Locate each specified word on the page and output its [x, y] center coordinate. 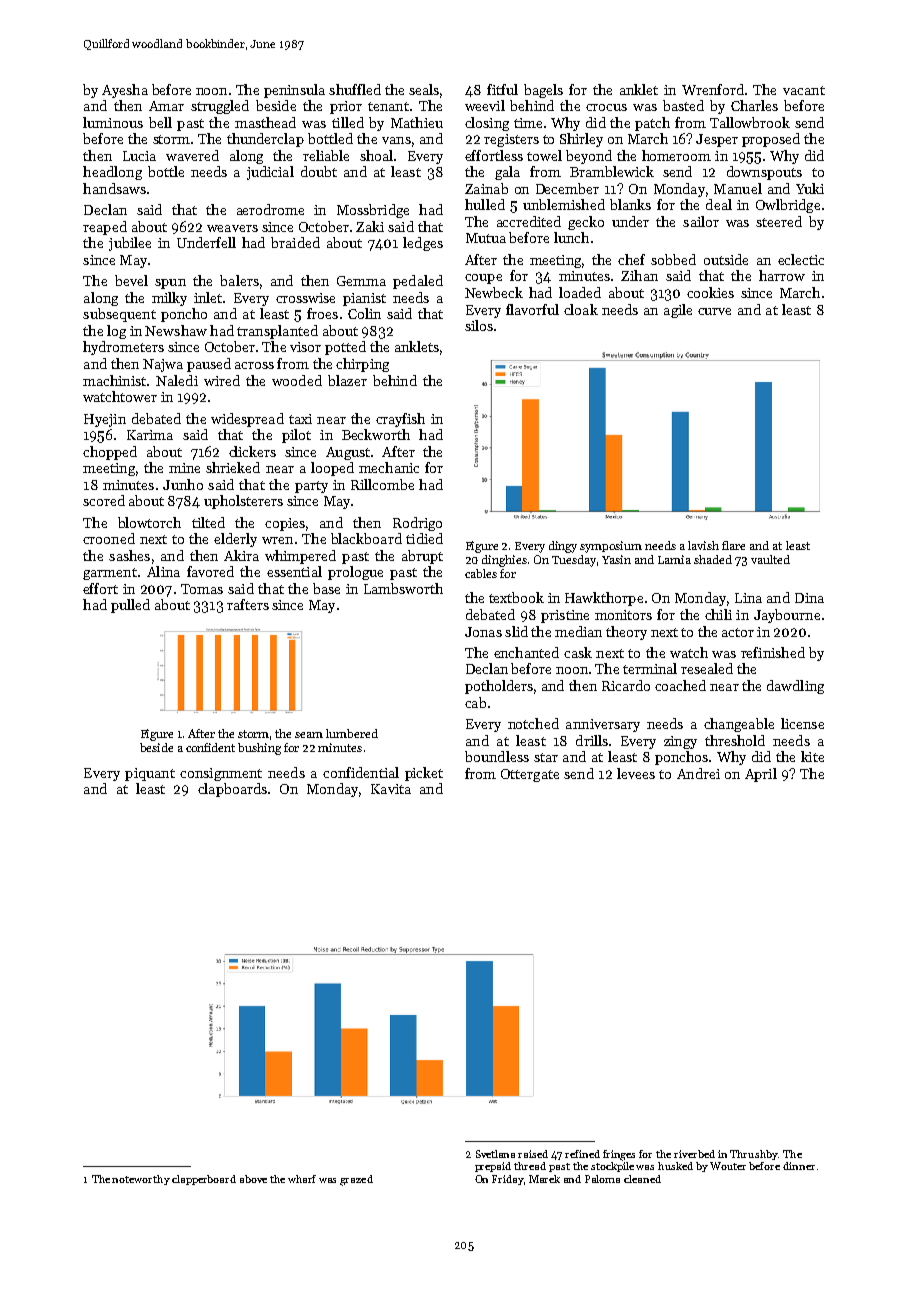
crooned [109, 538]
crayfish [400, 420]
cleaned [642, 1179]
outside [726, 259]
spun [170, 284]
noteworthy [141, 1180]
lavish [703, 545]
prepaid [493, 1167]
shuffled [355, 89]
